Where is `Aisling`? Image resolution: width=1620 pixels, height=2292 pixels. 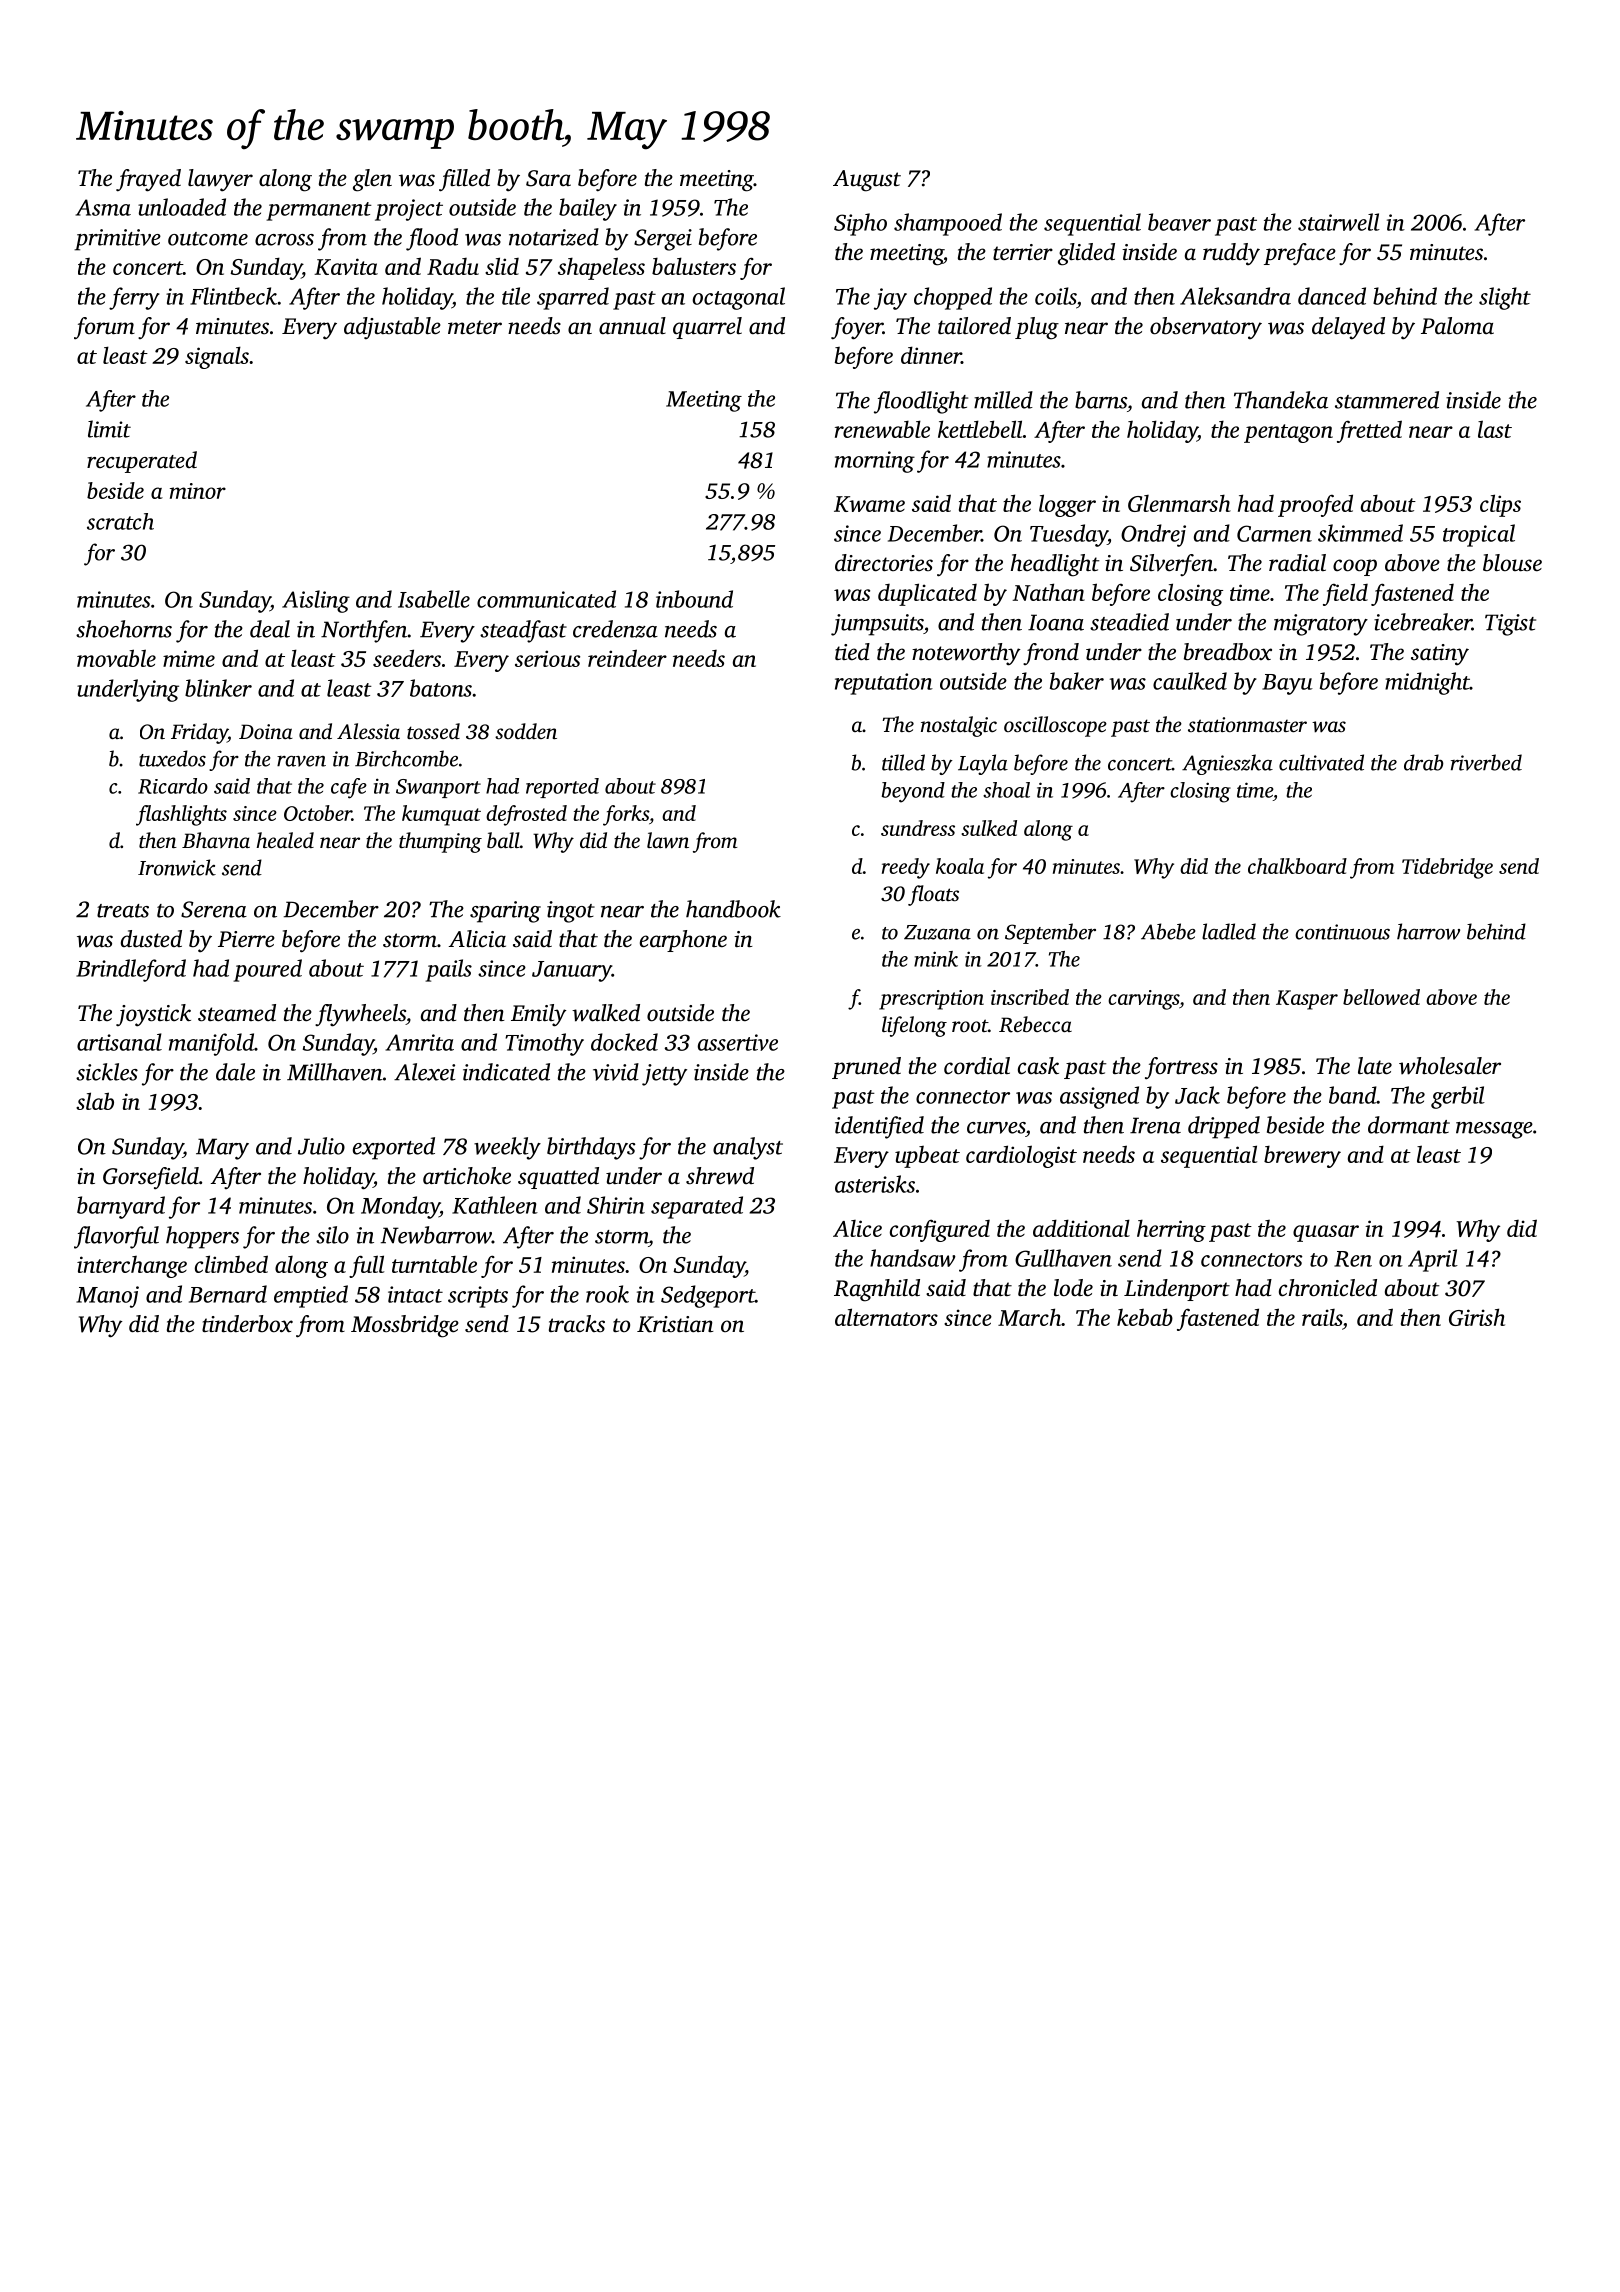
Aisling is located at coordinates (316, 601).
